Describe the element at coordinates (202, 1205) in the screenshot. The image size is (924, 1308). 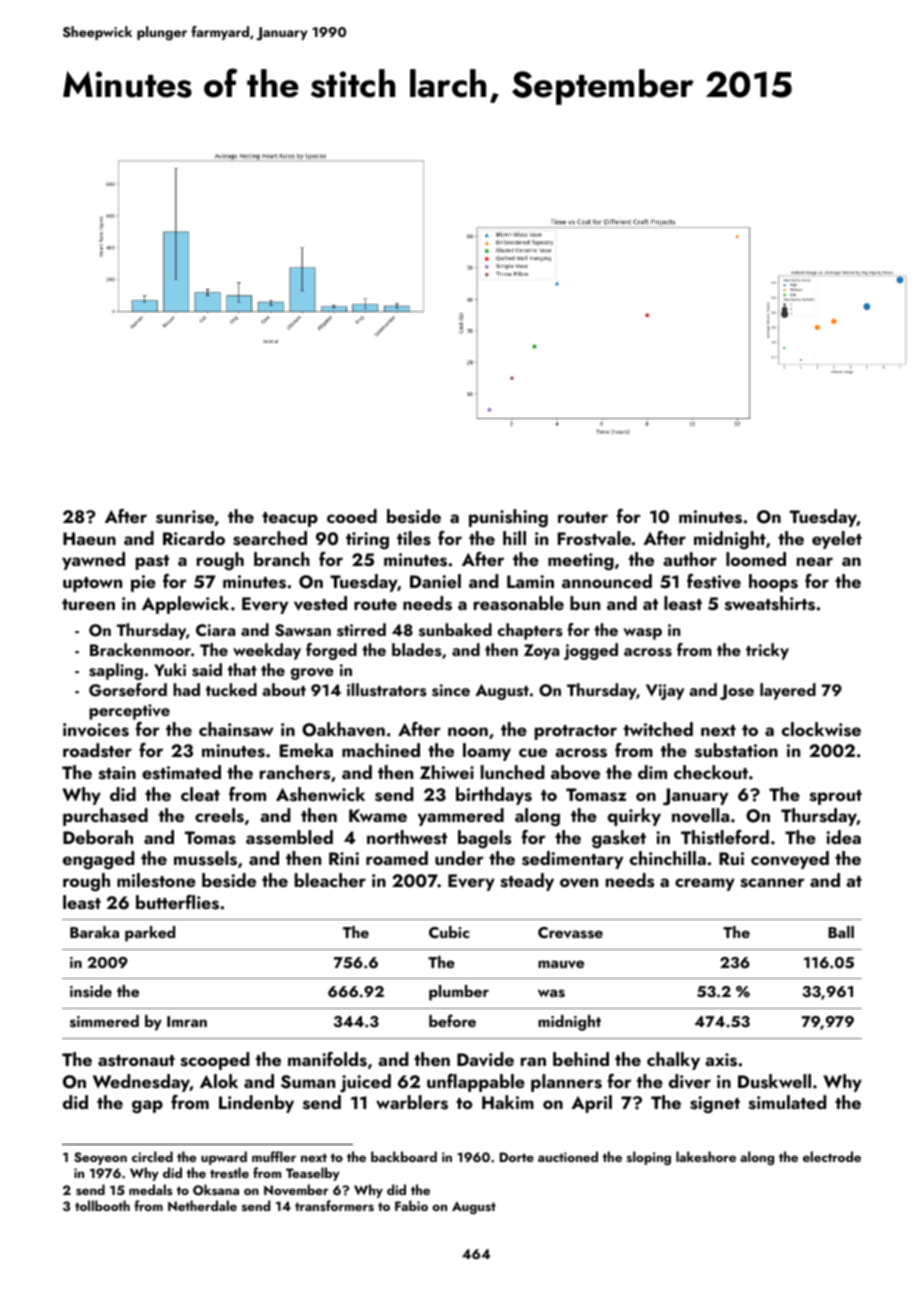
I see `Netherdale` at that location.
